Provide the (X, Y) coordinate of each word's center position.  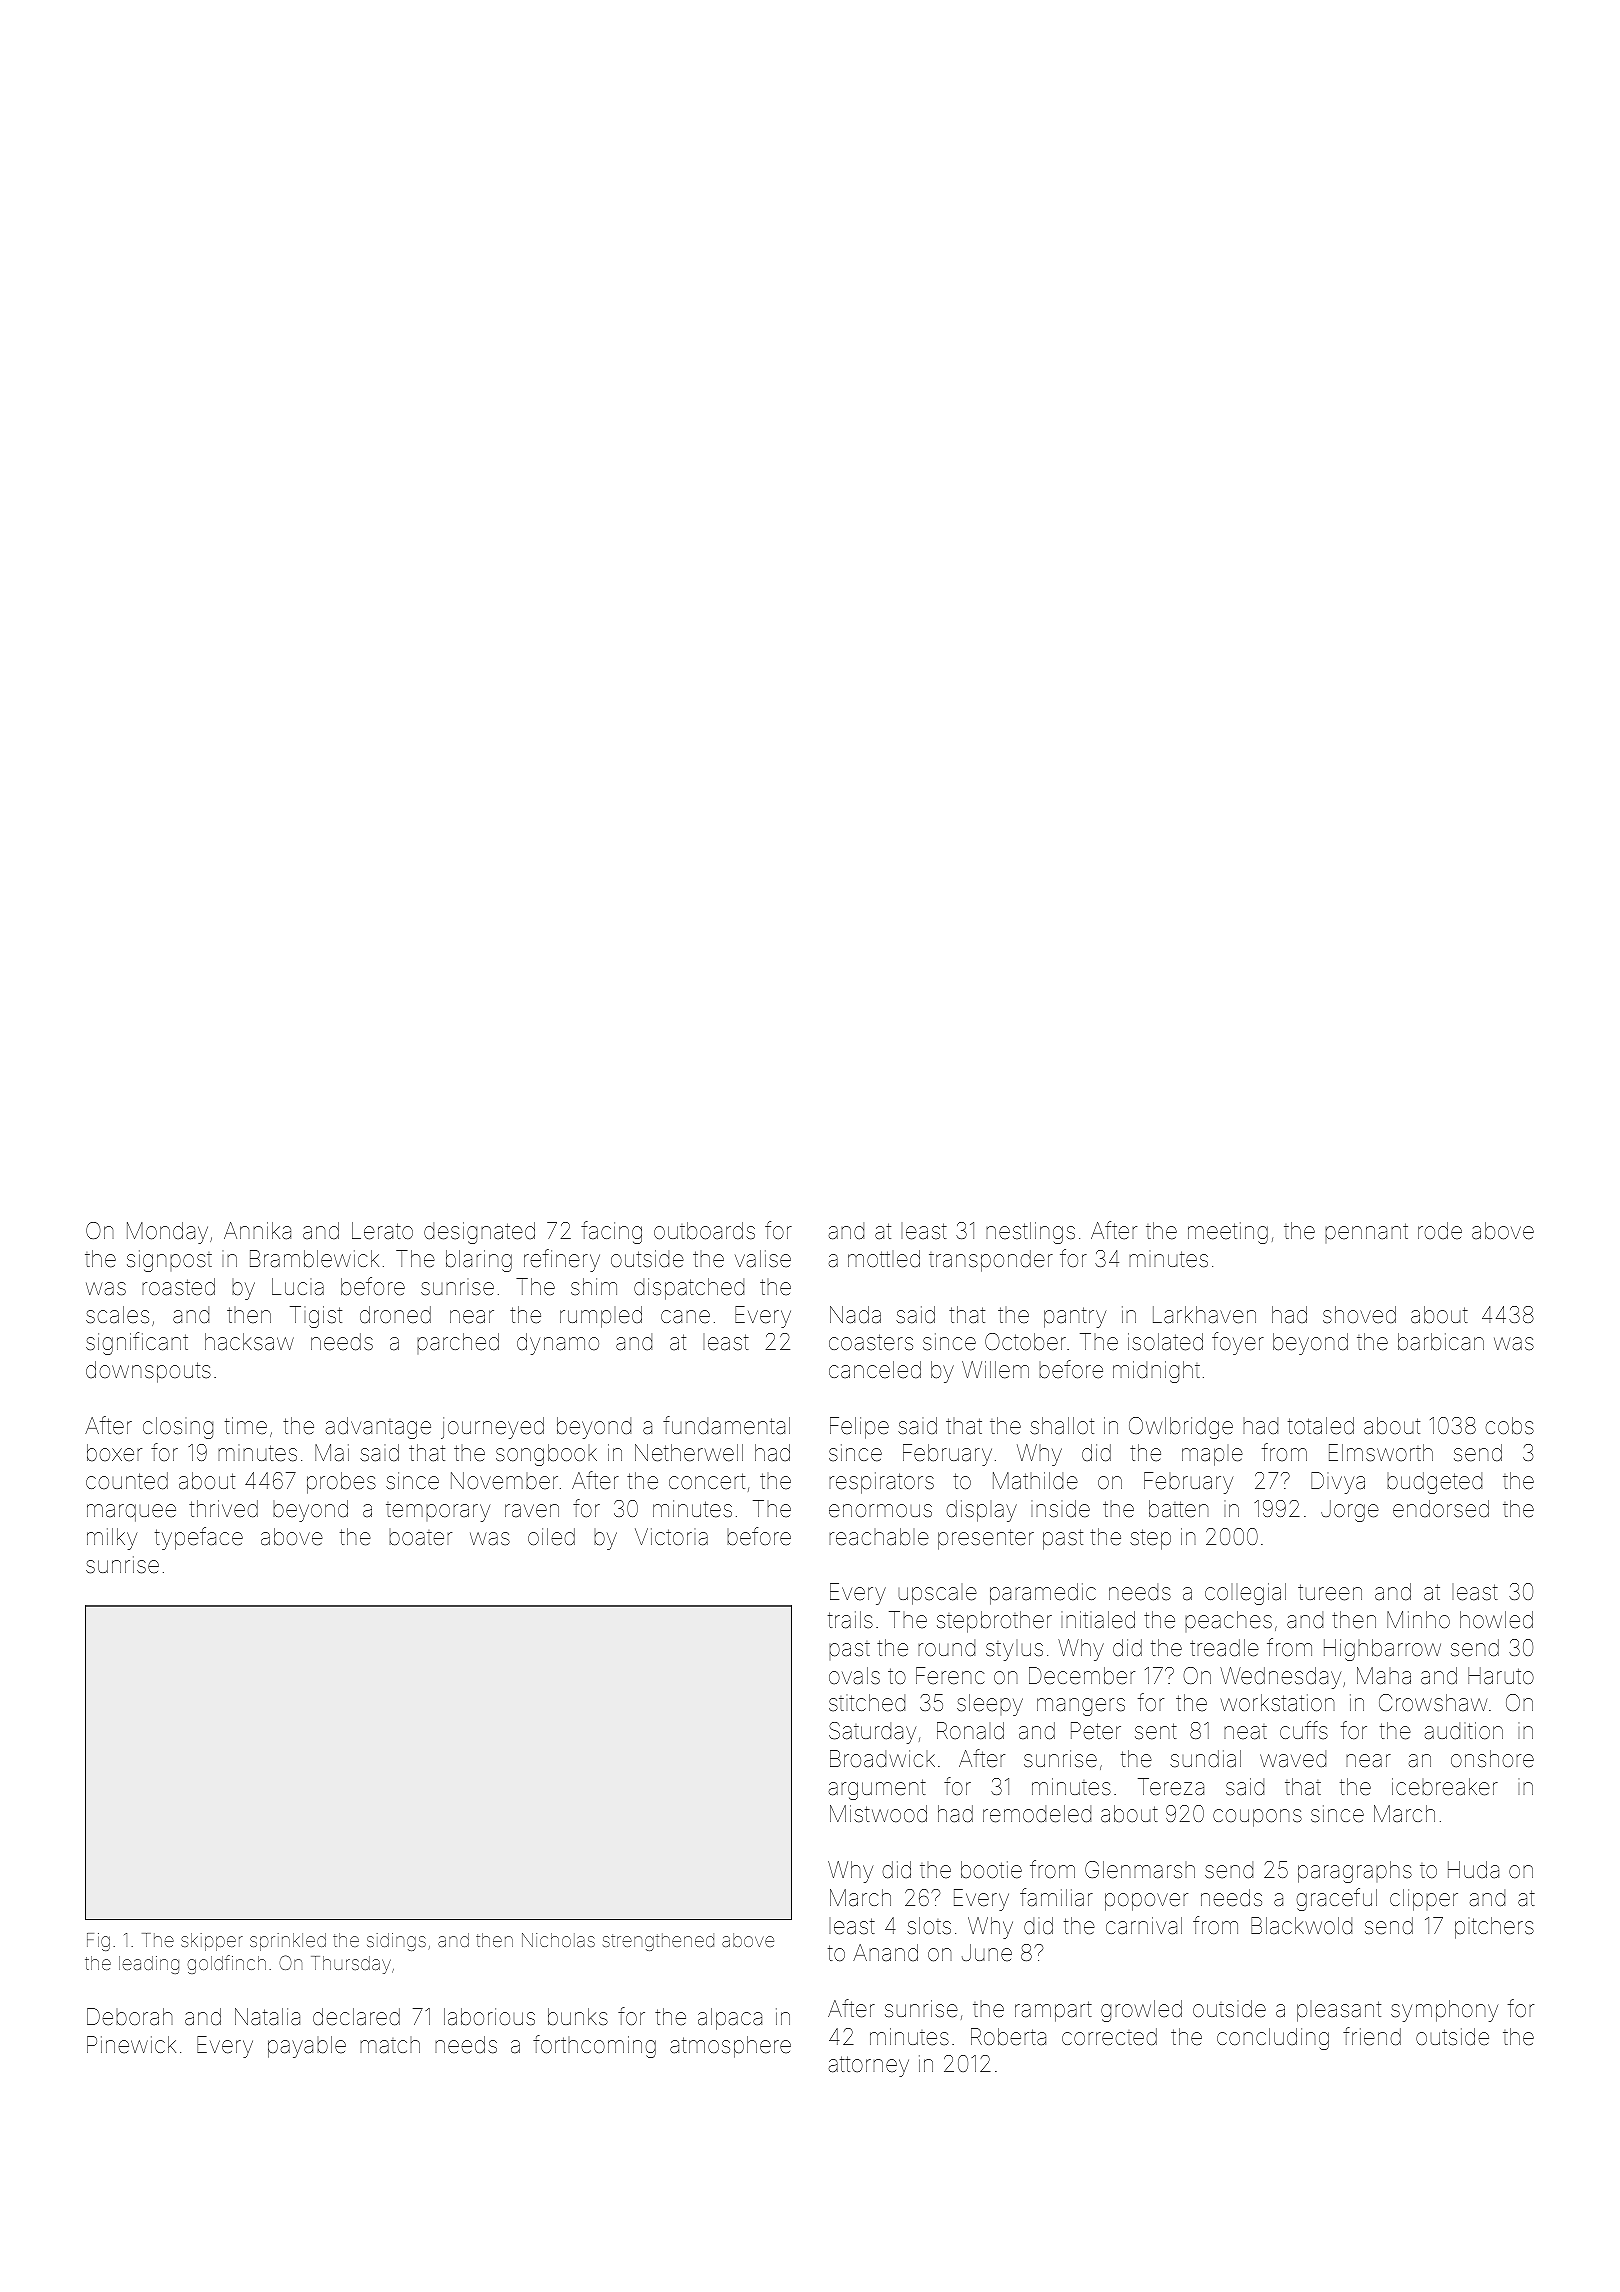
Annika (257, 1231)
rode (1440, 1230)
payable (307, 2047)
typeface (199, 1538)
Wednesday (1280, 1678)
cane (685, 1317)
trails (850, 1620)
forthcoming (594, 2046)
